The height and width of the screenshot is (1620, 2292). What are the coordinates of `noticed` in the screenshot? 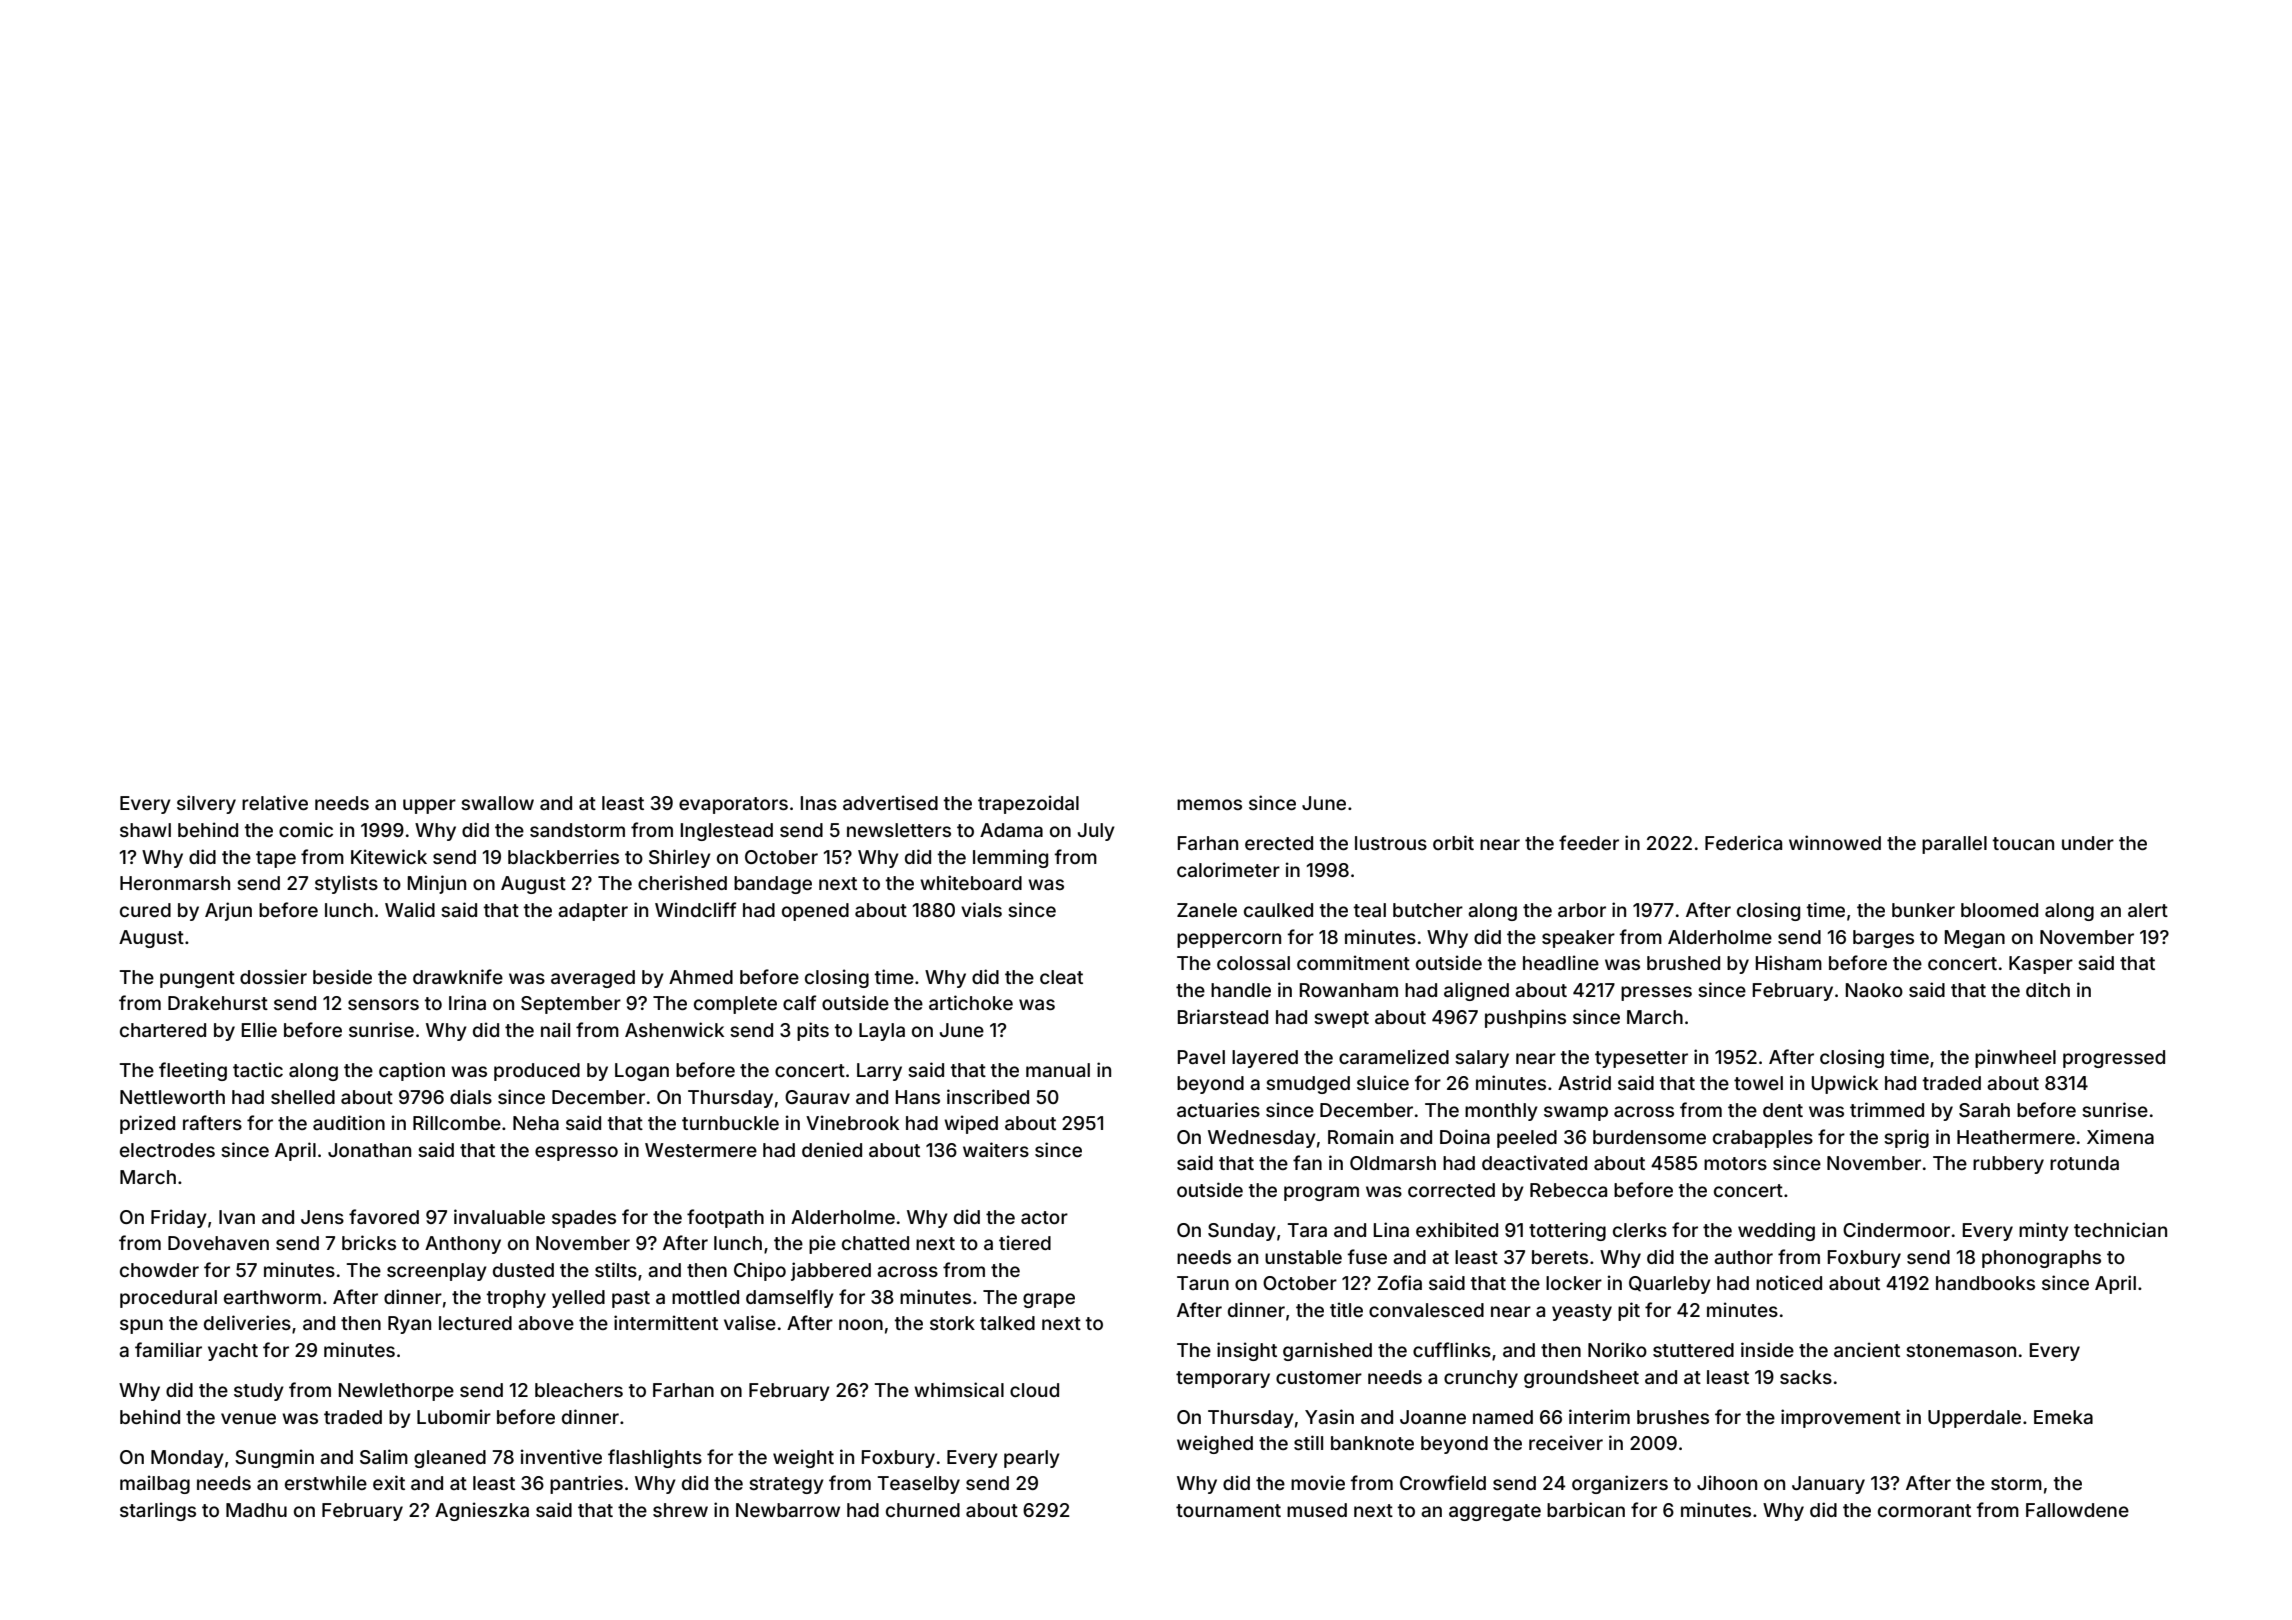 It's located at (1789, 1282).
